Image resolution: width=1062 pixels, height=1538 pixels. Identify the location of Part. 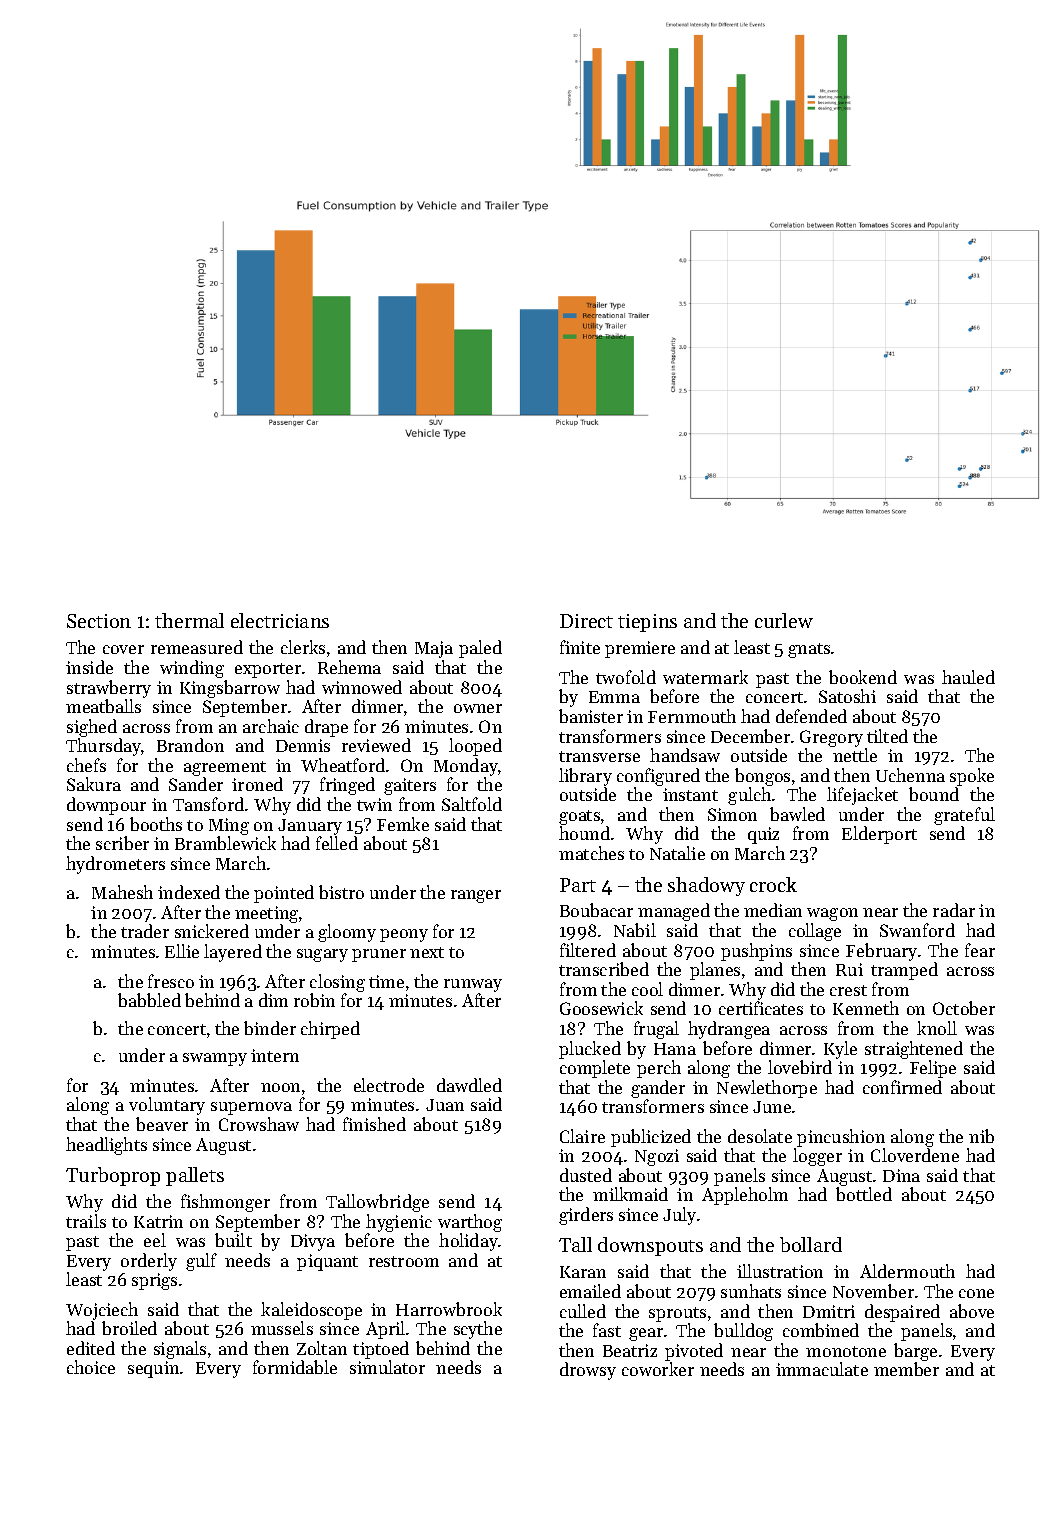
(578, 885).
